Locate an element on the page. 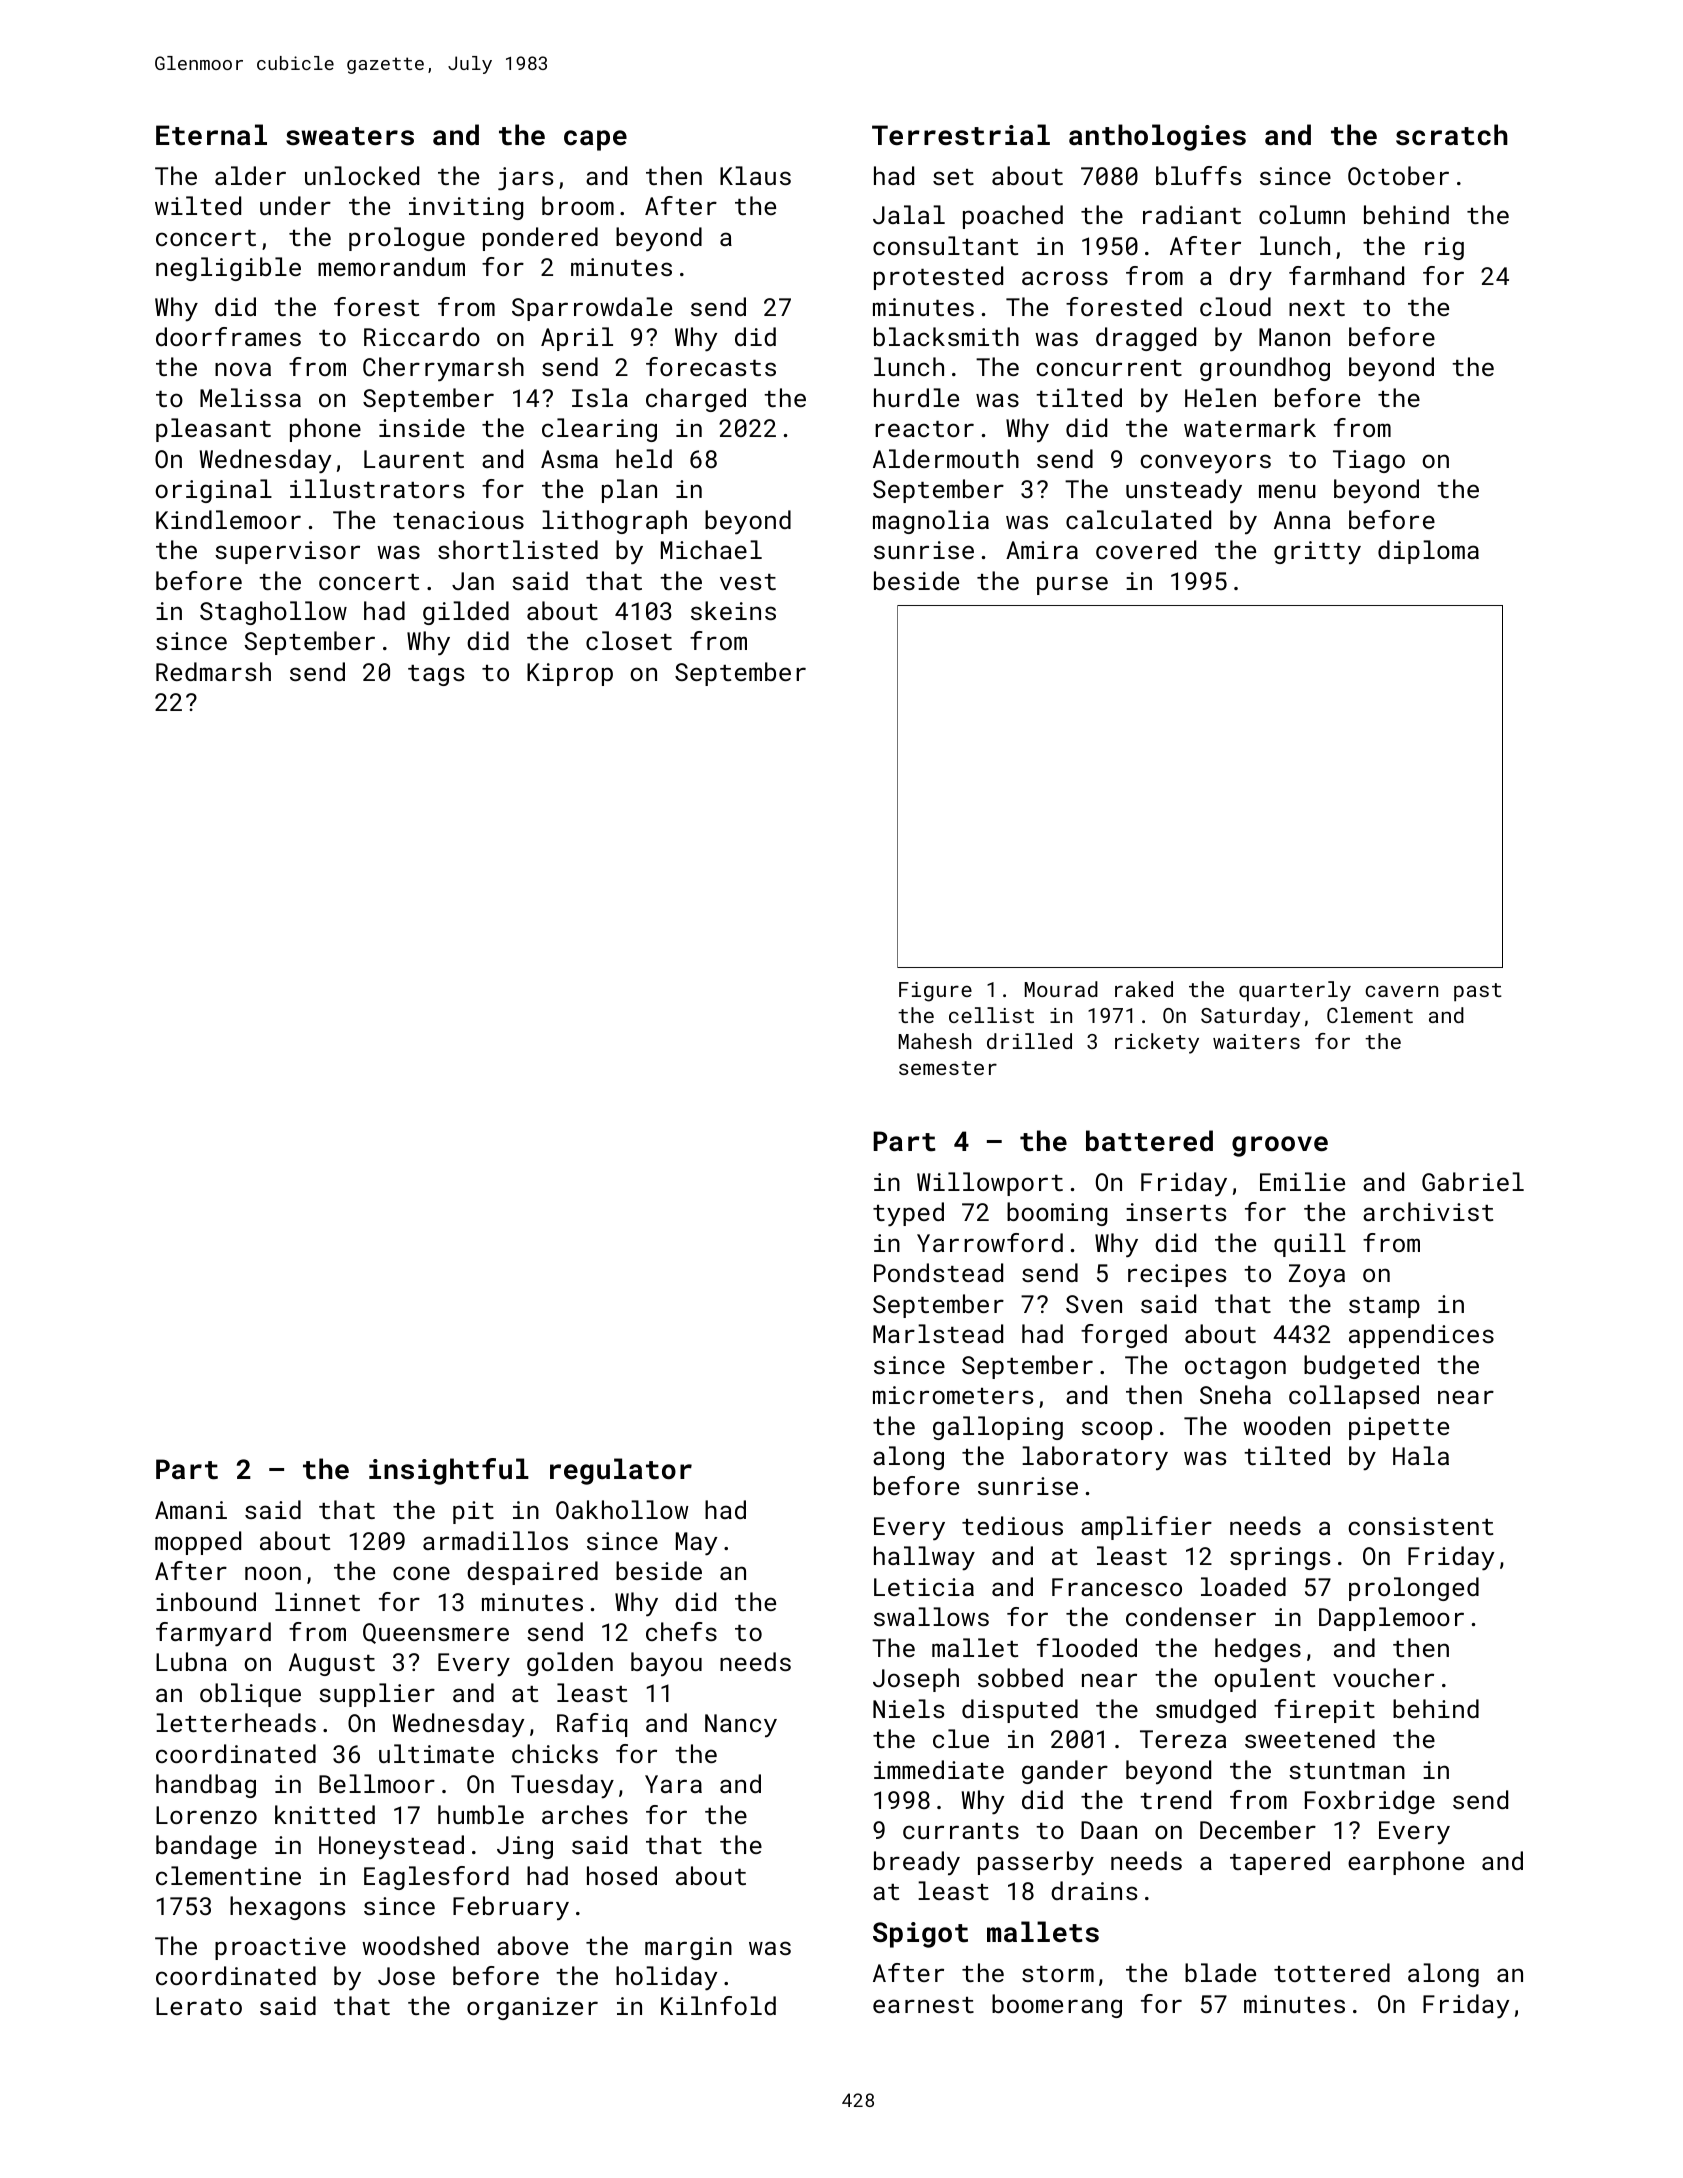 Image resolution: width=1683 pixels, height=2178 pixels. covered is located at coordinates (1146, 549).
